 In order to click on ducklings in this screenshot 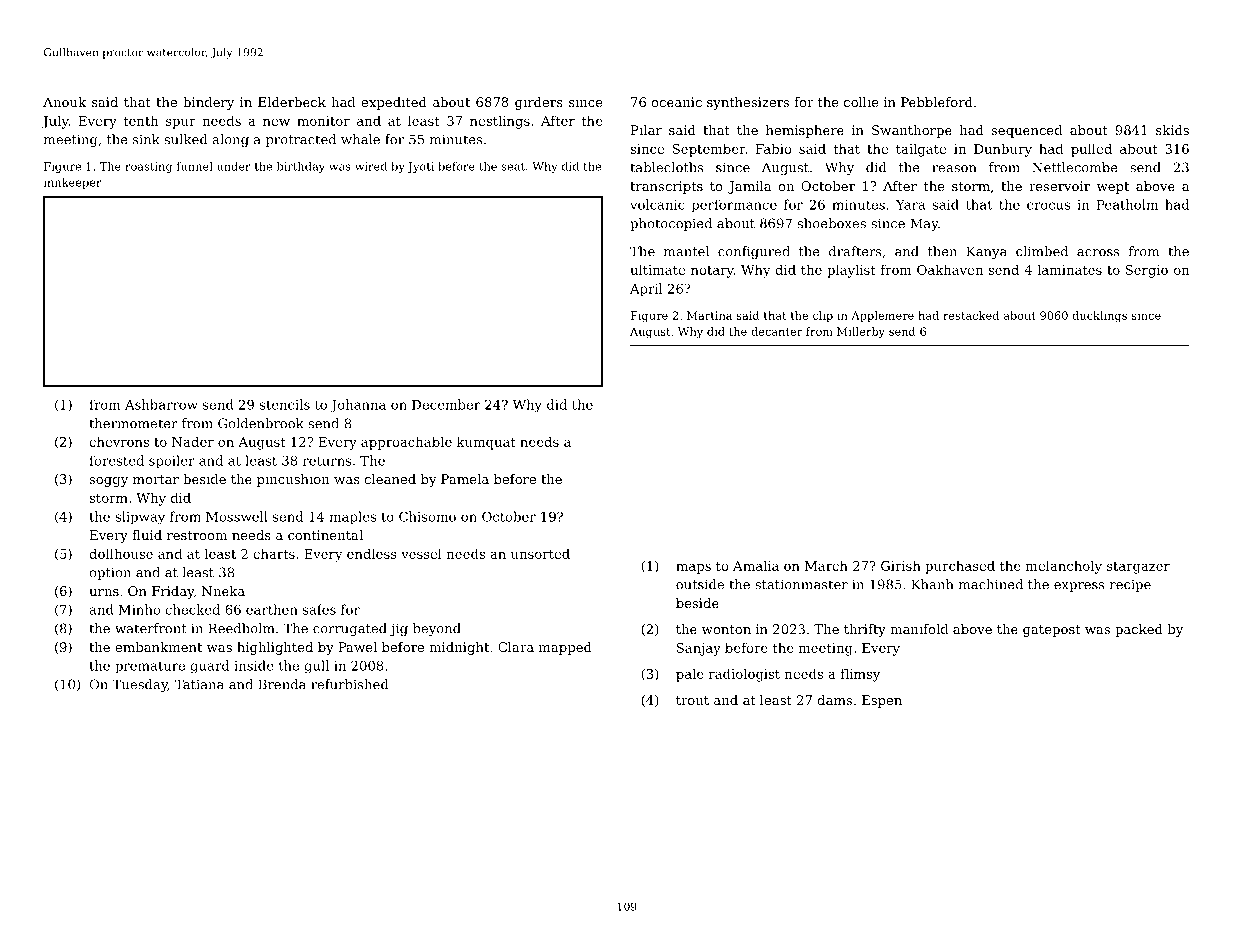, I will do `click(1099, 316)`.
